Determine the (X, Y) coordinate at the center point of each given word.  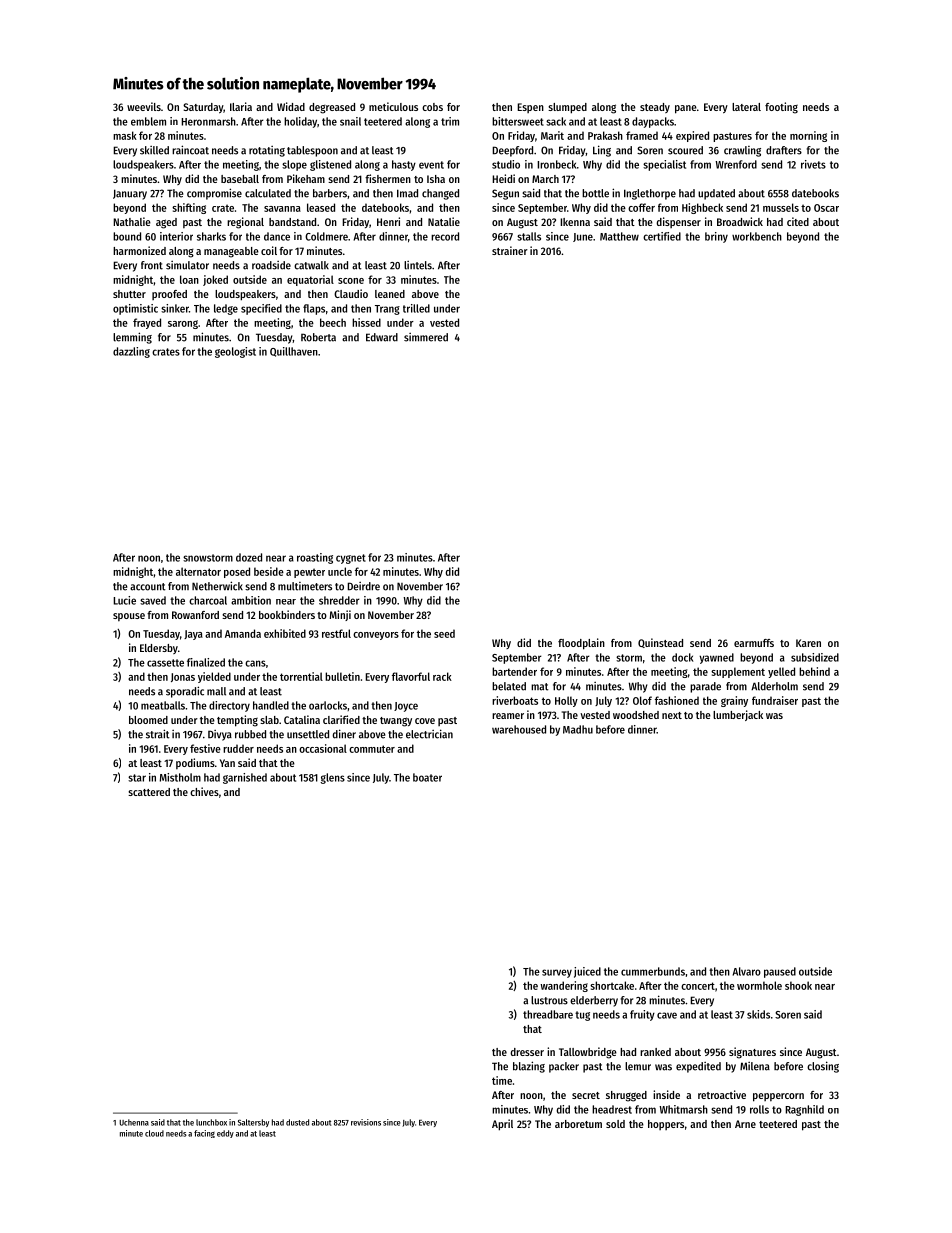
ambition (251, 600)
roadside (271, 265)
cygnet (351, 559)
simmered (426, 337)
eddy (225, 1134)
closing (823, 1067)
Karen (808, 643)
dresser (527, 1052)
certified (662, 236)
